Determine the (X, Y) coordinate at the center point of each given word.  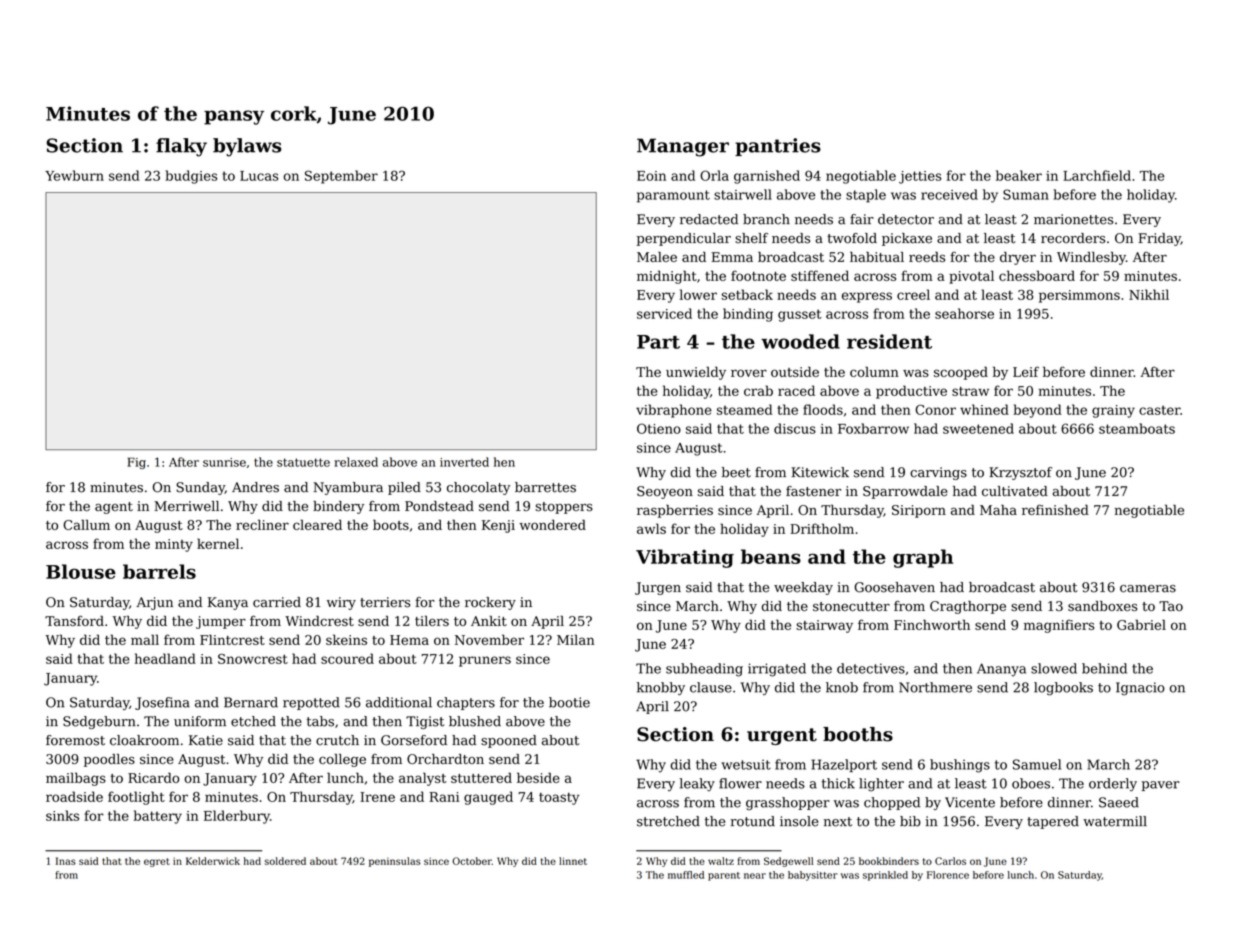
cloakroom (144, 740)
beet (736, 472)
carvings (938, 473)
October (472, 861)
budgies (191, 177)
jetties (920, 177)
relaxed (356, 462)
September (341, 177)
